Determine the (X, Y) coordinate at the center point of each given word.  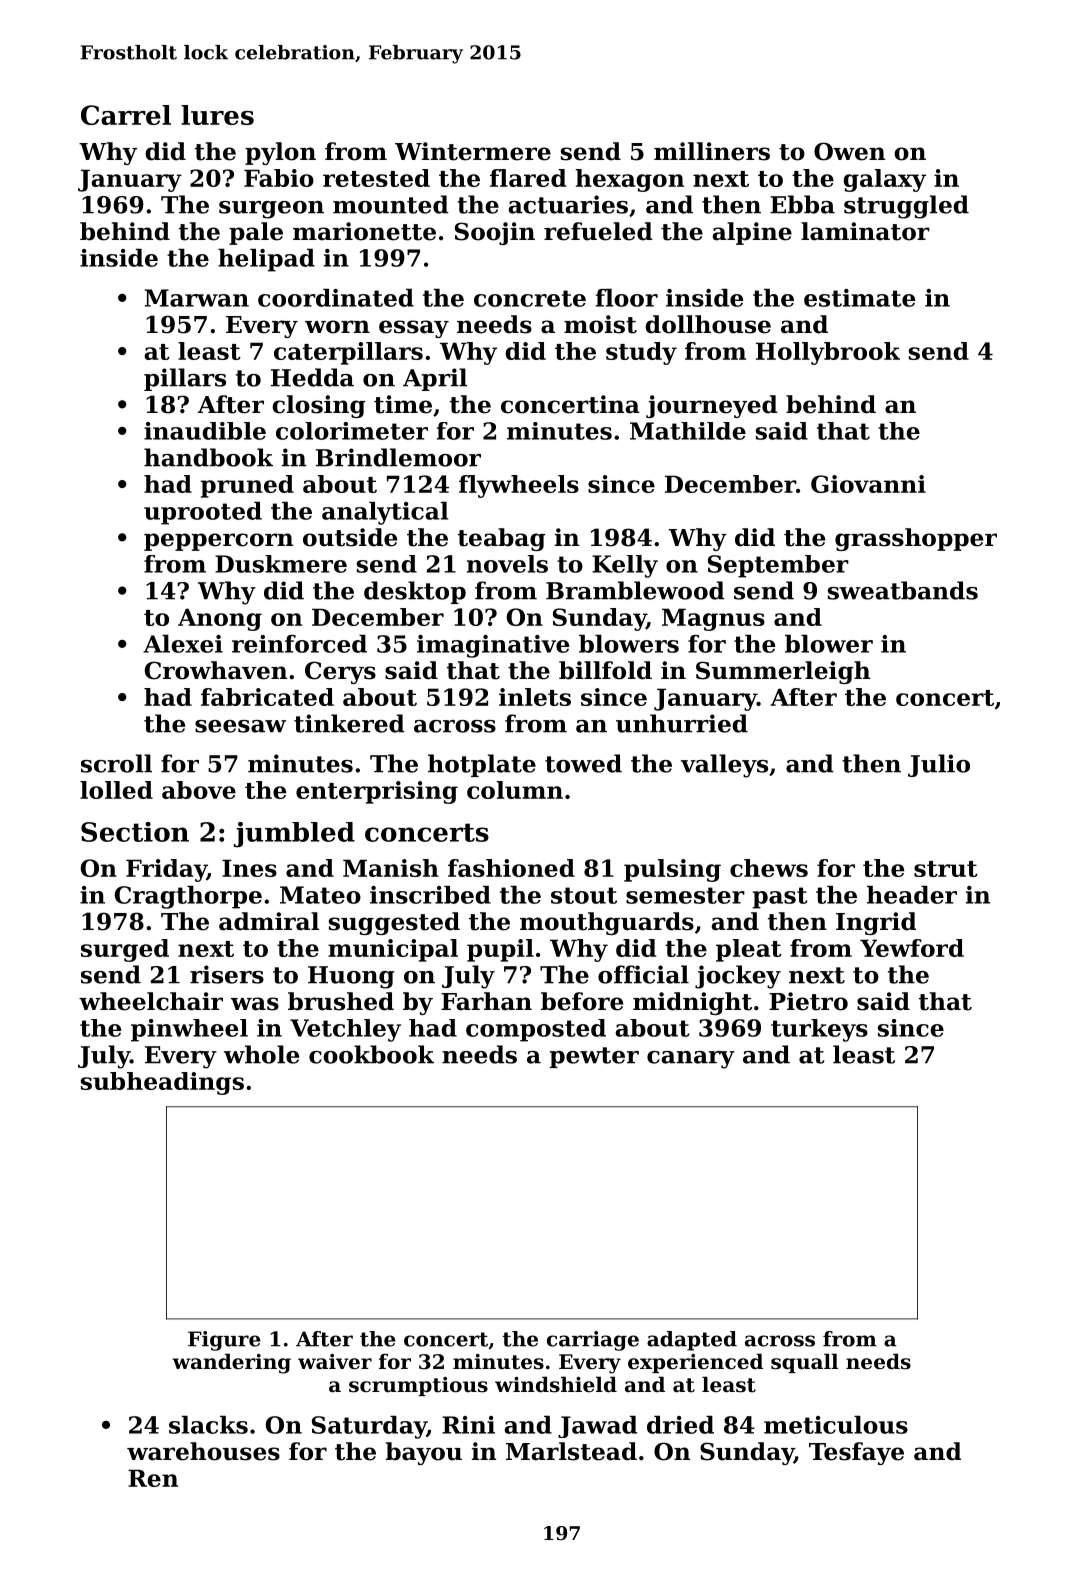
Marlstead (571, 1451)
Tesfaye (856, 1453)
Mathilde (688, 431)
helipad (266, 260)
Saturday (369, 1427)
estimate (859, 298)
